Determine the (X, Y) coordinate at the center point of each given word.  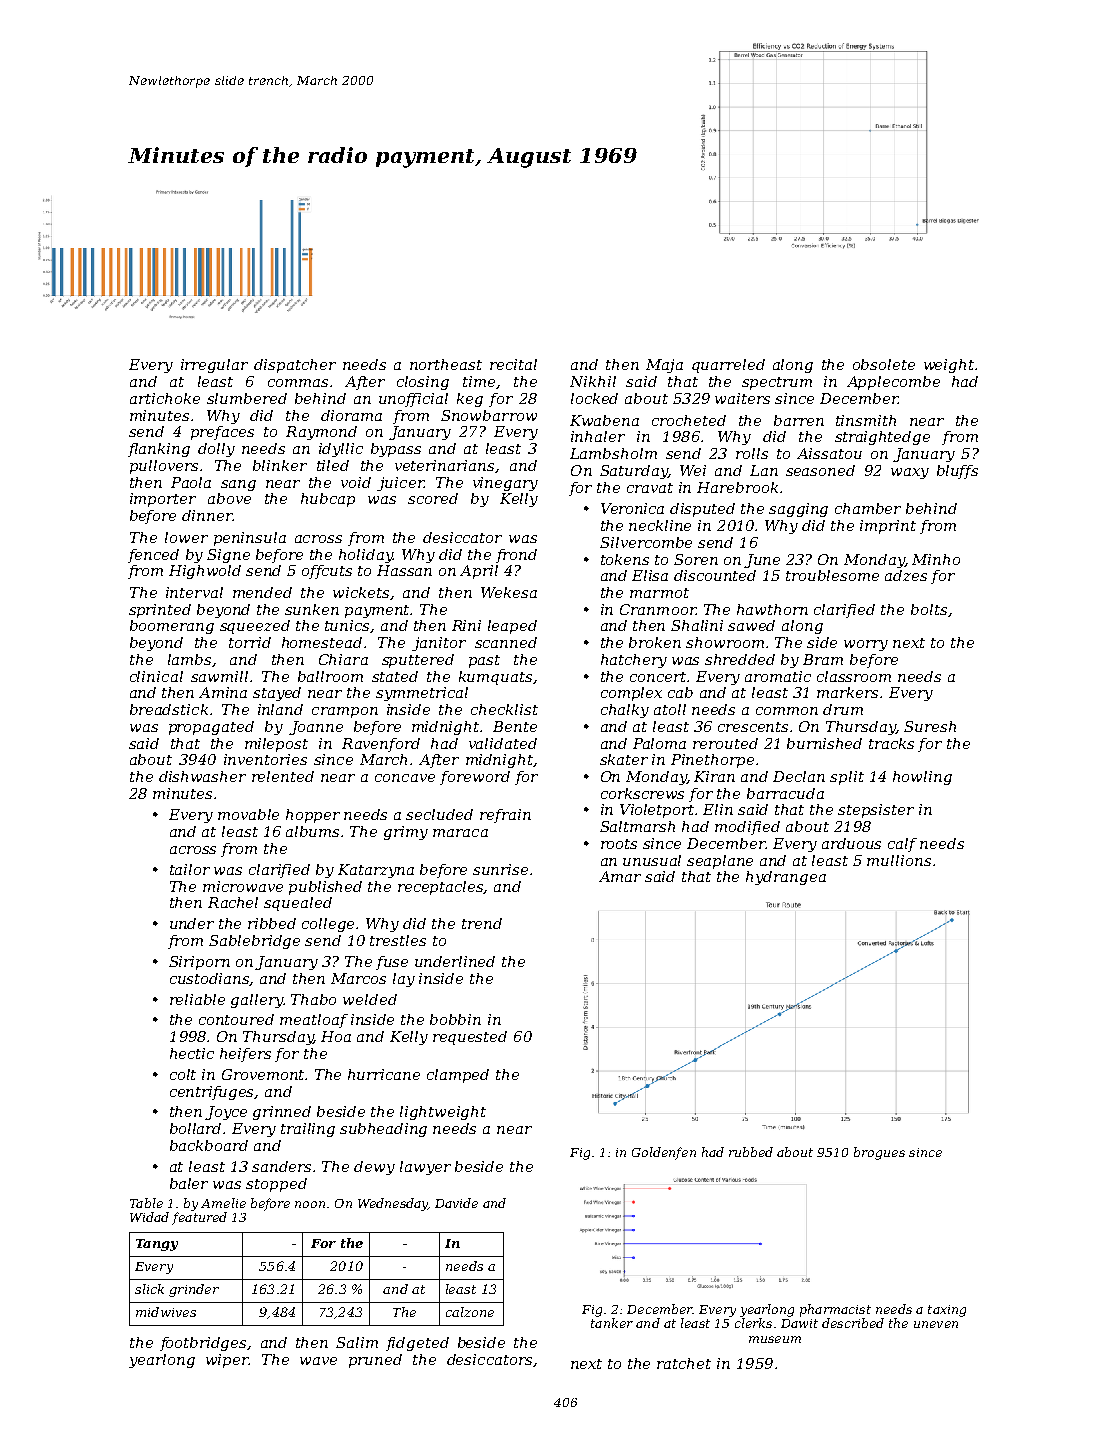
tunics (347, 625)
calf (902, 845)
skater (624, 759)
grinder (194, 1290)
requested (470, 1038)
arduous (851, 843)
